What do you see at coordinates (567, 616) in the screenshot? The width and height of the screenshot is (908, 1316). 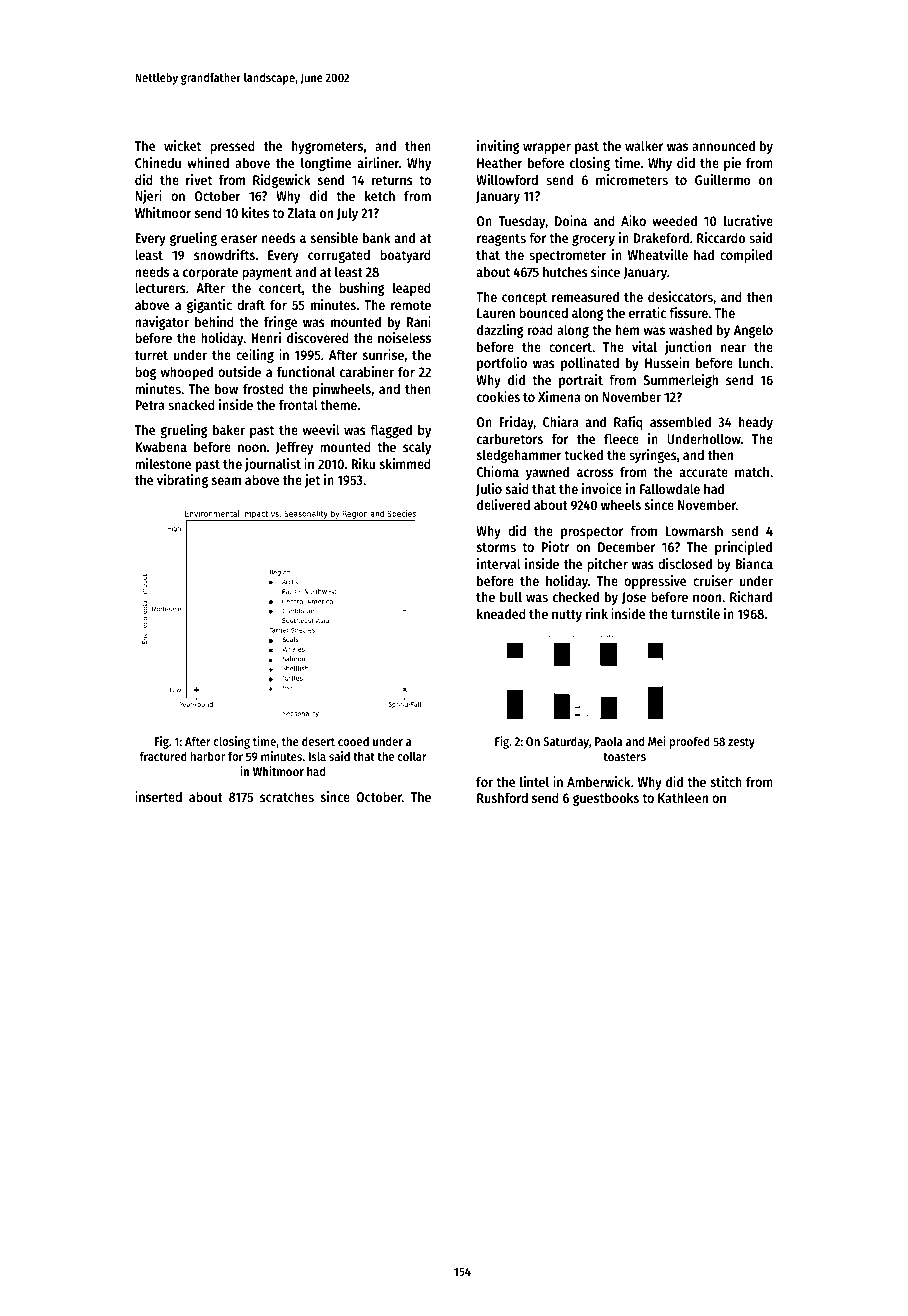 I see `nutty` at bounding box center [567, 616].
